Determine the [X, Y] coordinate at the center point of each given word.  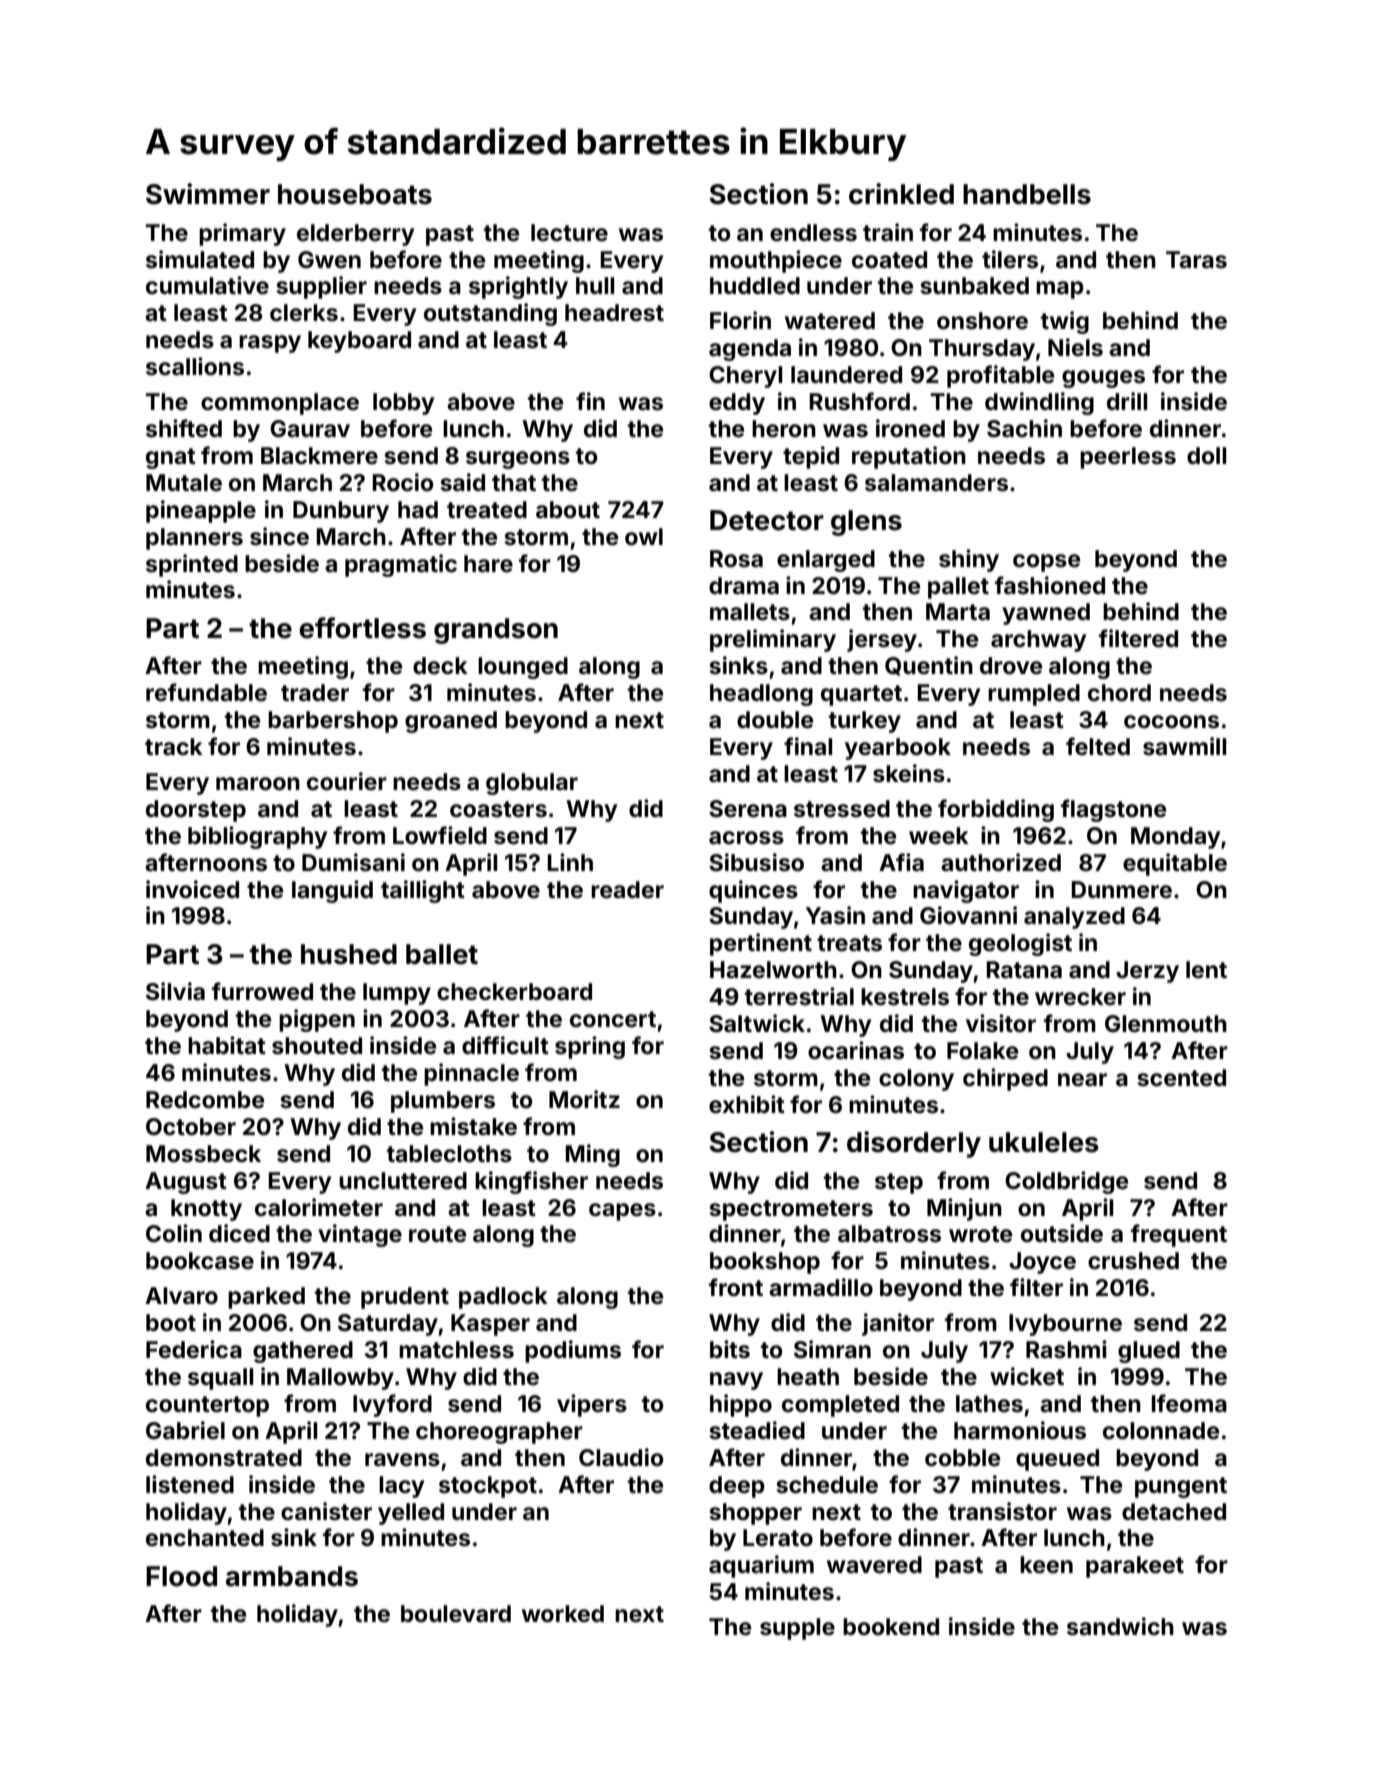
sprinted [192, 565]
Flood [181, 1576]
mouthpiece [776, 261]
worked [563, 1614]
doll [1206, 455]
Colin [174, 1233]
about [568, 509]
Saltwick [757, 1023]
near [1082, 1080]
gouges [1103, 379]
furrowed [262, 991]
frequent [1179, 1235]
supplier [321, 287]
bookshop [765, 1263]
